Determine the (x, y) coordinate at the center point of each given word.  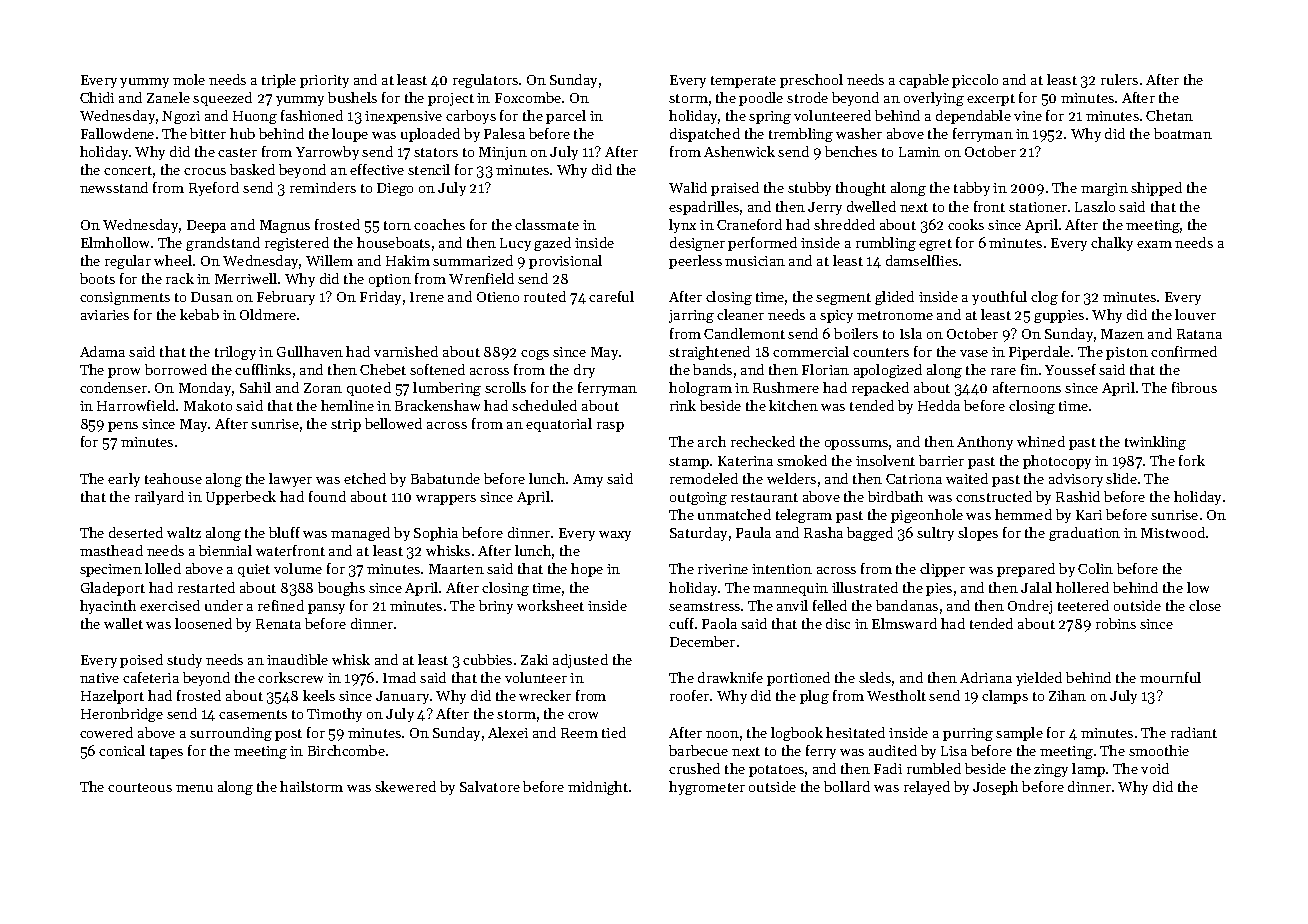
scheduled (544, 405)
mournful (1170, 677)
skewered (405, 786)
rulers (1119, 79)
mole (189, 79)
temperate (743, 82)
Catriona (914, 479)
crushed (694, 768)
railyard (159, 498)
